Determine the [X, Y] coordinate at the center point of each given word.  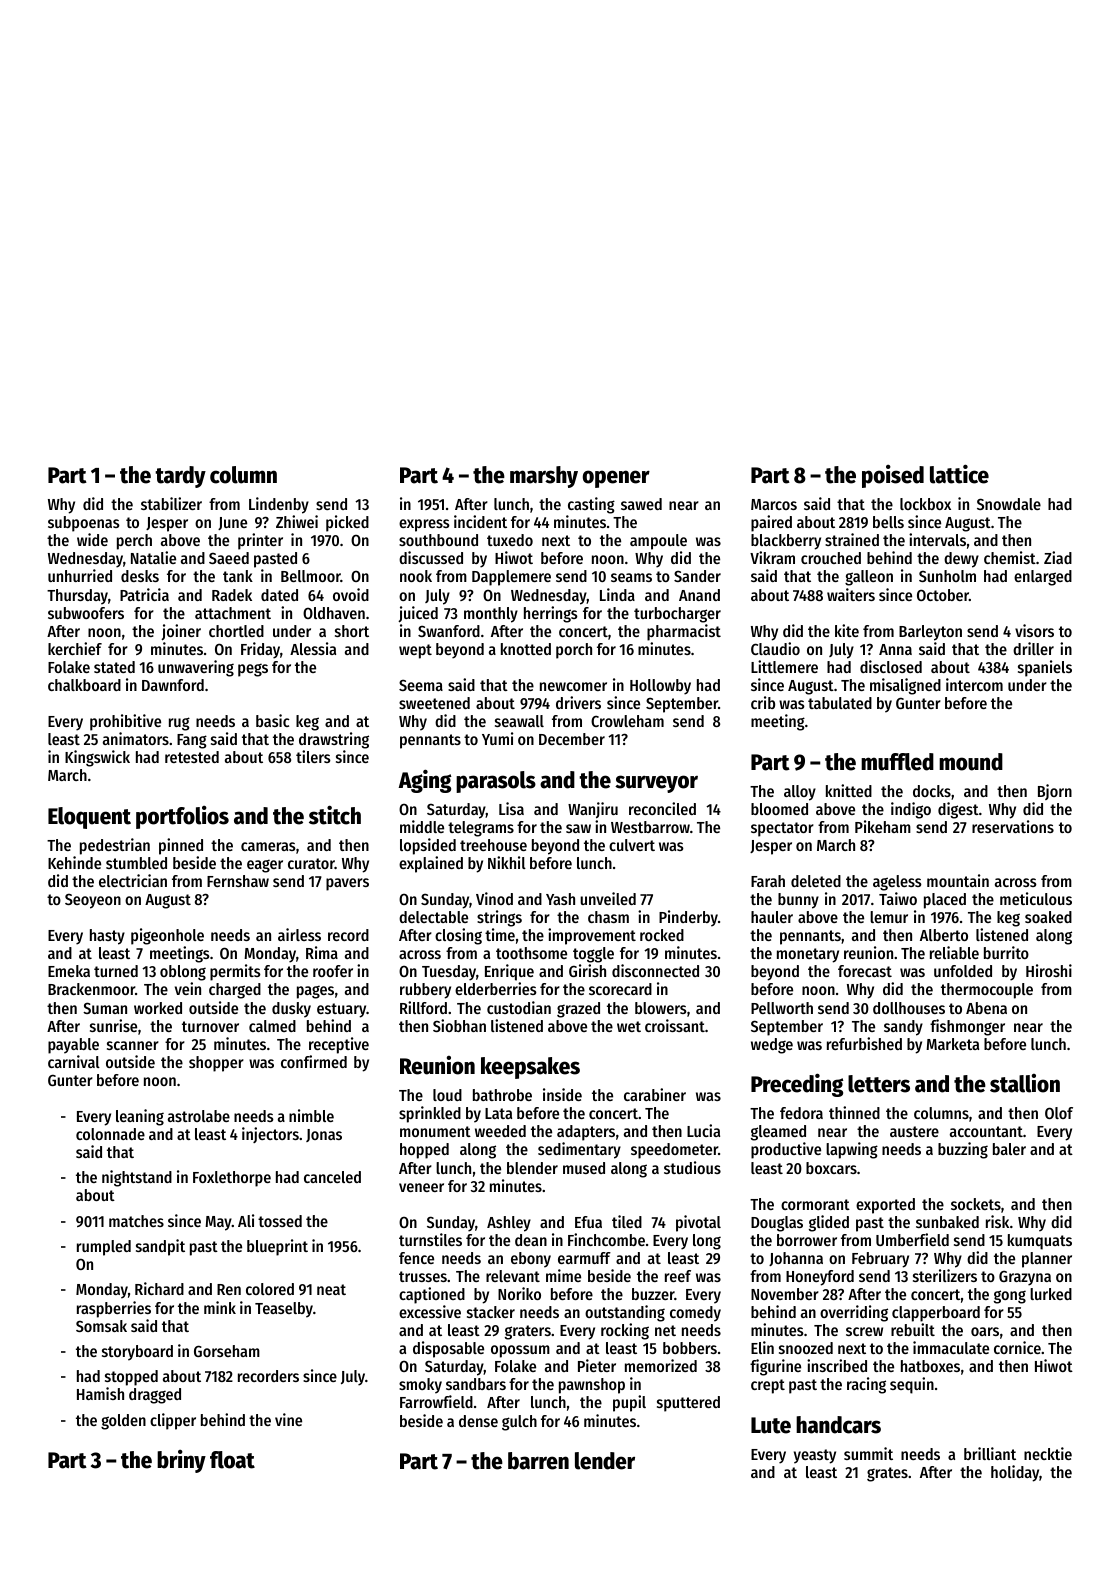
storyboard [137, 1353]
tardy [180, 477]
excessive [430, 1311]
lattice [959, 474]
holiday [1015, 1473]
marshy [544, 477]
